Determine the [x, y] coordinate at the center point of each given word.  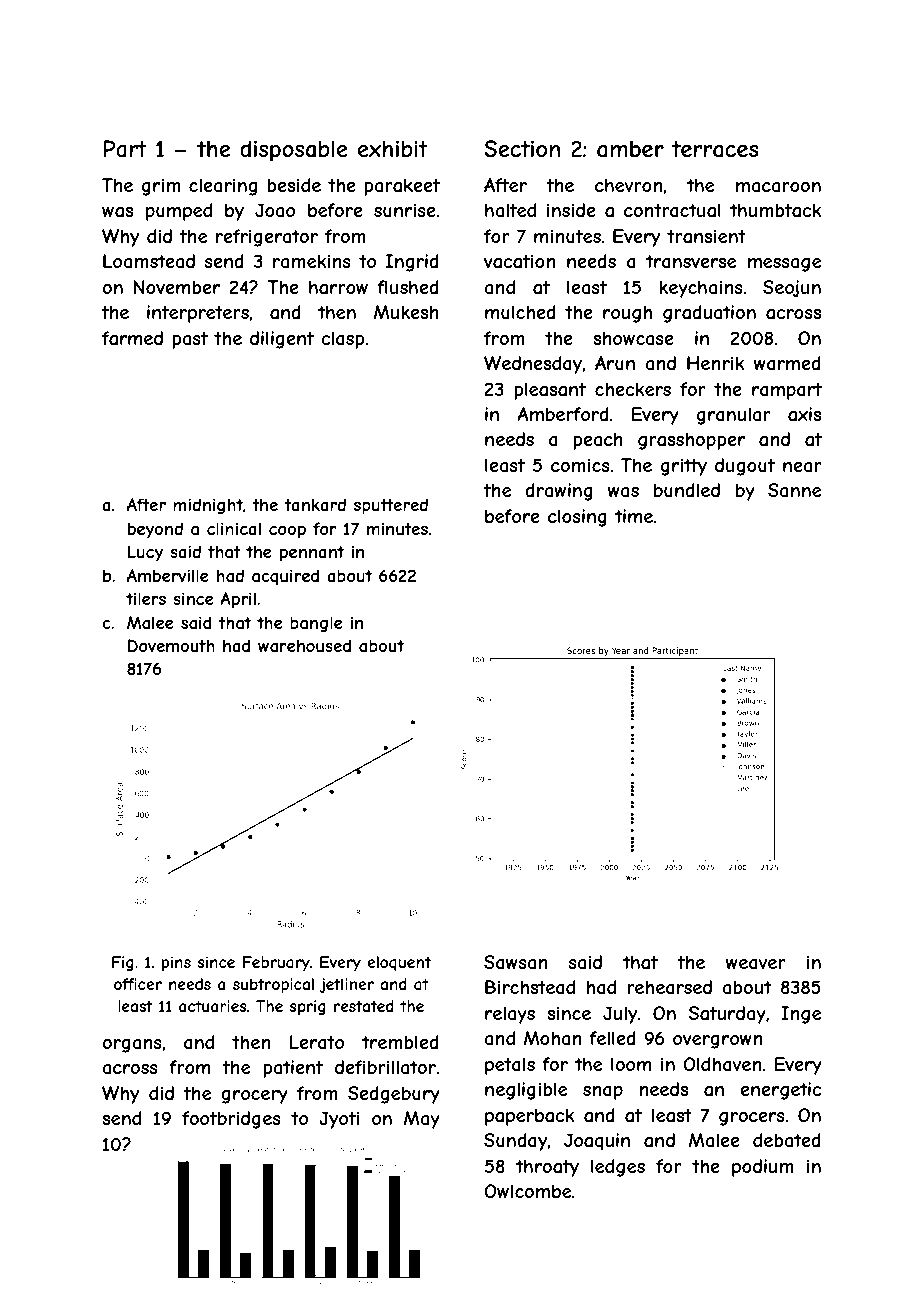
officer [138, 984]
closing [577, 518]
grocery [254, 1097]
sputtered [391, 506]
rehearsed [669, 987]
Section [522, 148]
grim [161, 187]
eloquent [399, 963]
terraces [715, 149]
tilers [146, 598]
